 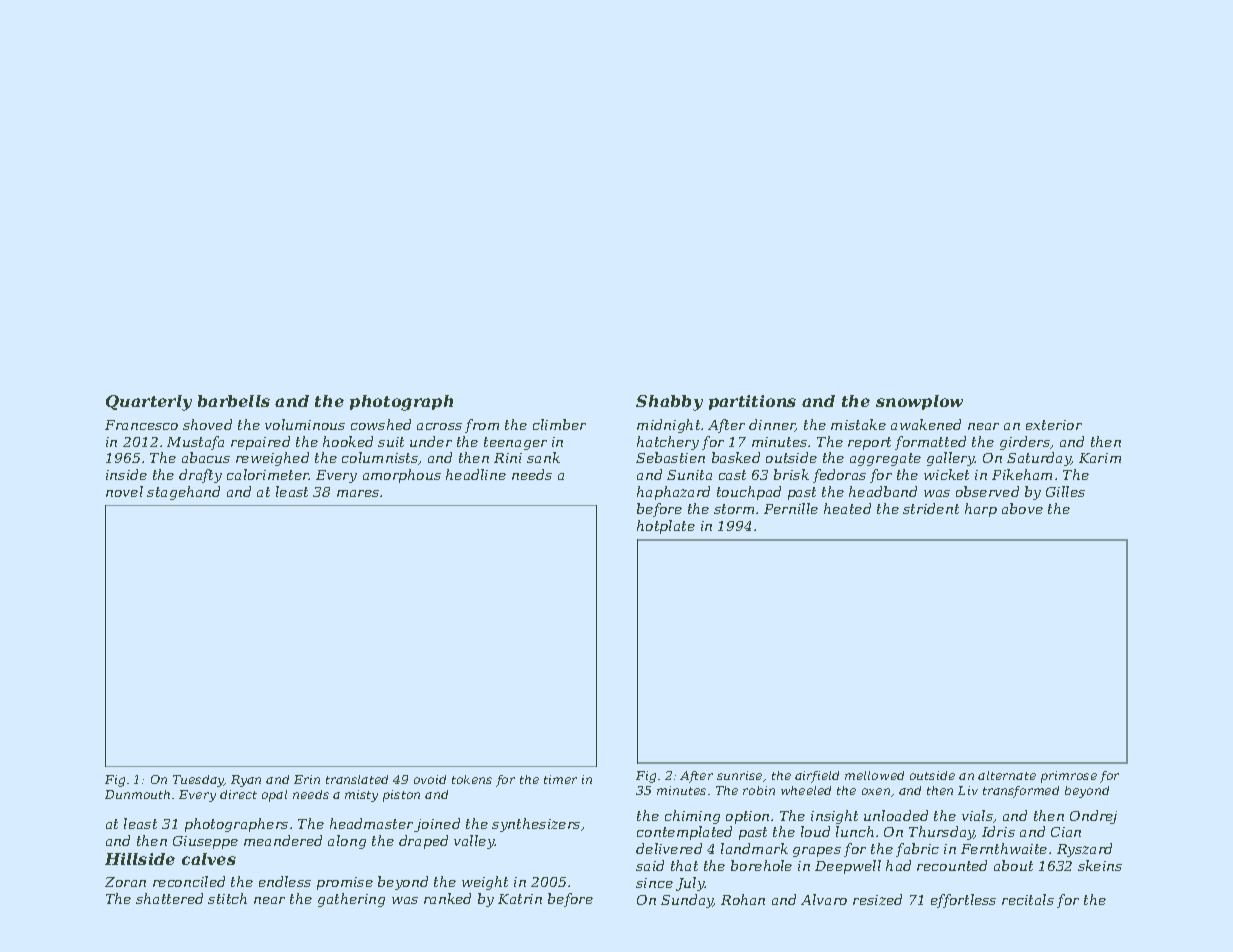 I want to click on ranked, so click(x=447, y=898).
